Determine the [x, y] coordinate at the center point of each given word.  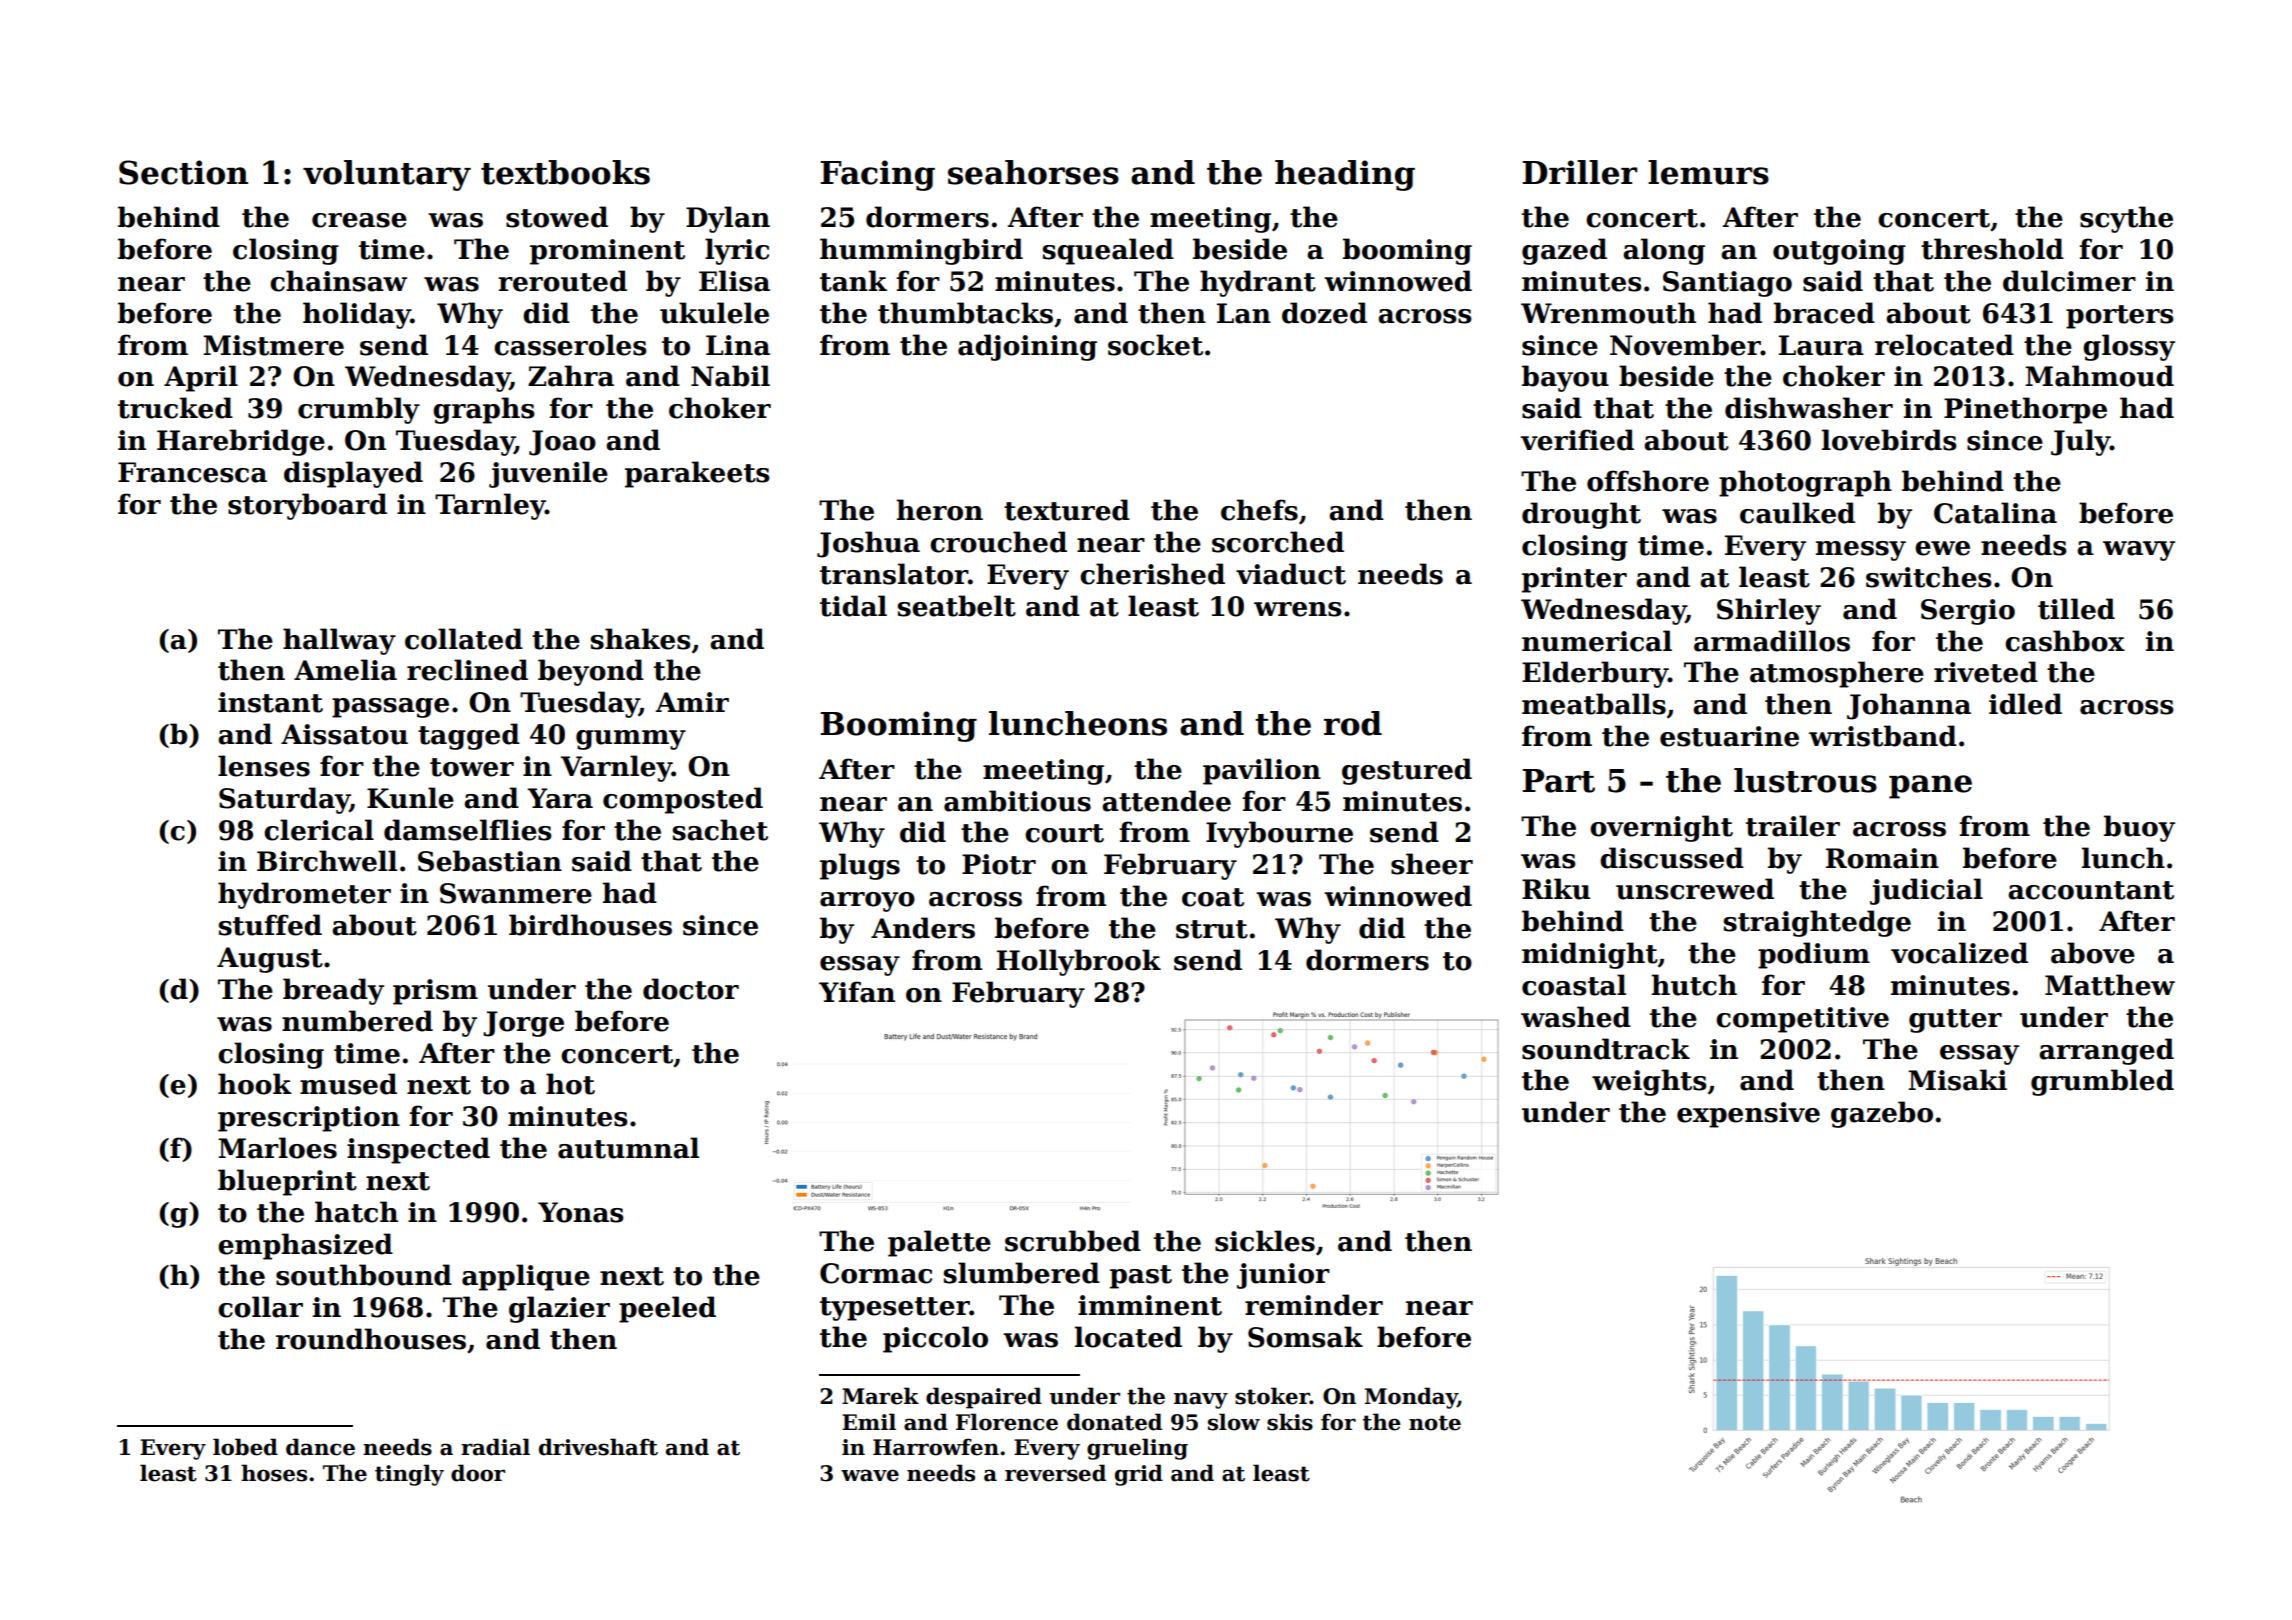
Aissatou [344, 734]
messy [1861, 551]
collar [260, 1307]
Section [183, 172]
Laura [1821, 345]
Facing [877, 175]
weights [1649, 1082]
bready [333, 991]
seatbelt [956, 606]
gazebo [1882, 1114]
